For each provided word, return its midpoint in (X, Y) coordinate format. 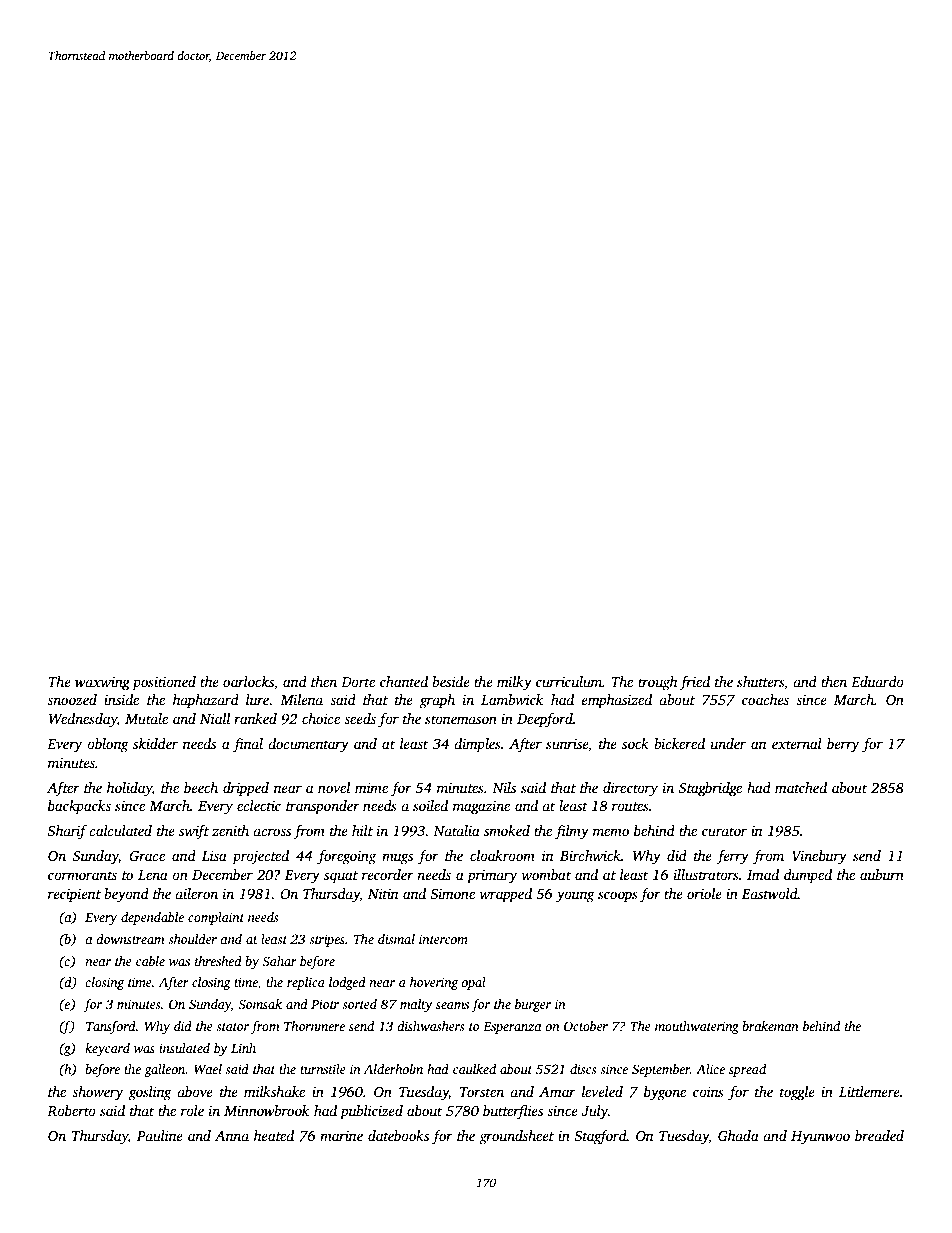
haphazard (206, 701)
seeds (360, 718)
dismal (396, 939)
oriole (704, 893)
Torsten (482, 1092)
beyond (126, 895)
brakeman (770, 1026)
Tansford (111, 1027)
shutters (760, 681)
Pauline (160, 1135)
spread (747, 1070)
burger (533, 1005)
